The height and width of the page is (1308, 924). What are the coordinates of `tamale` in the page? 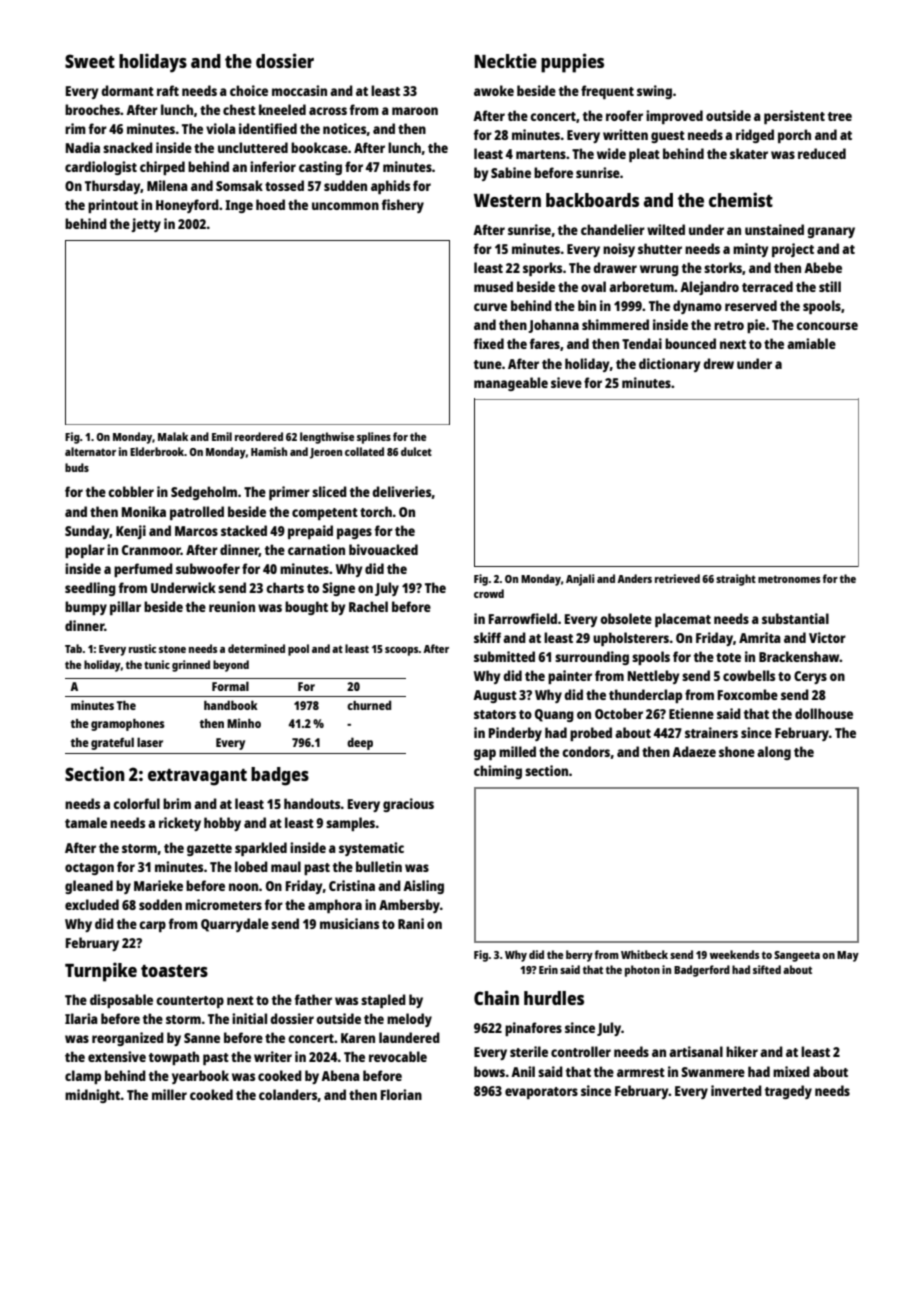 It's located at (86, 822).
